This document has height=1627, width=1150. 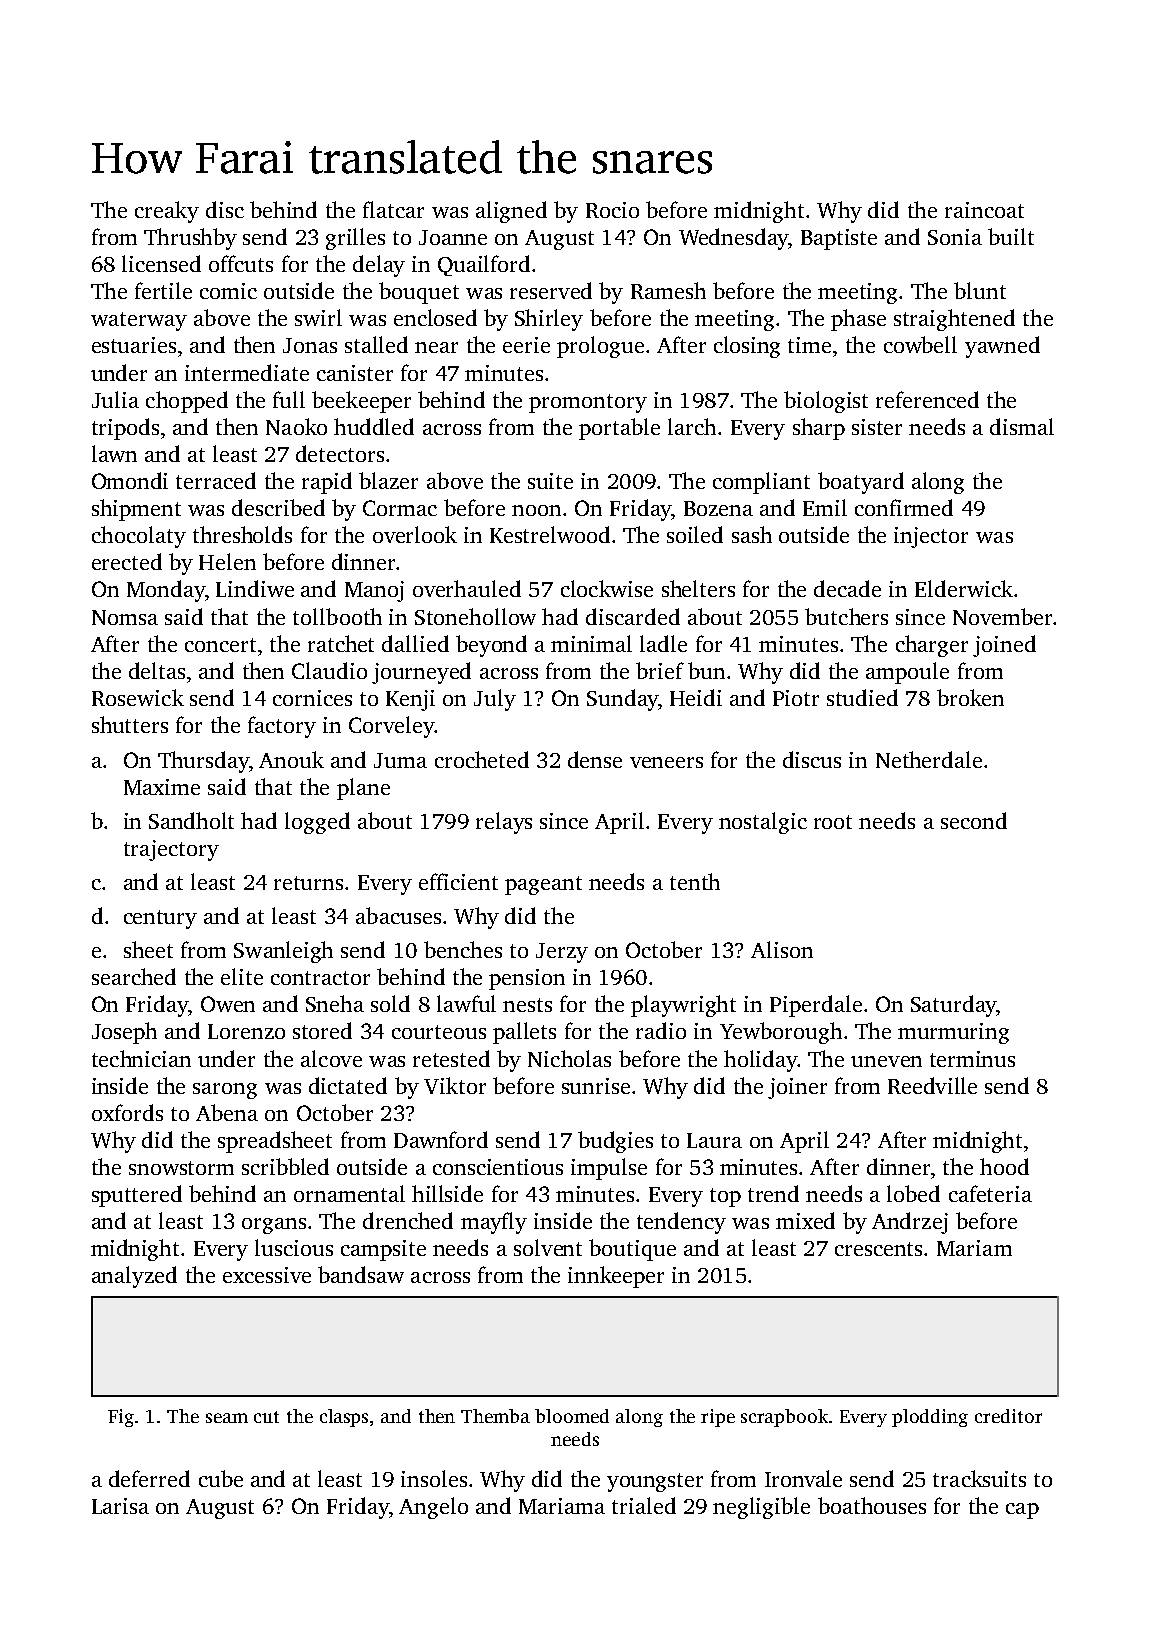 I want to click on clockwise, so click(x=607, y=588).
